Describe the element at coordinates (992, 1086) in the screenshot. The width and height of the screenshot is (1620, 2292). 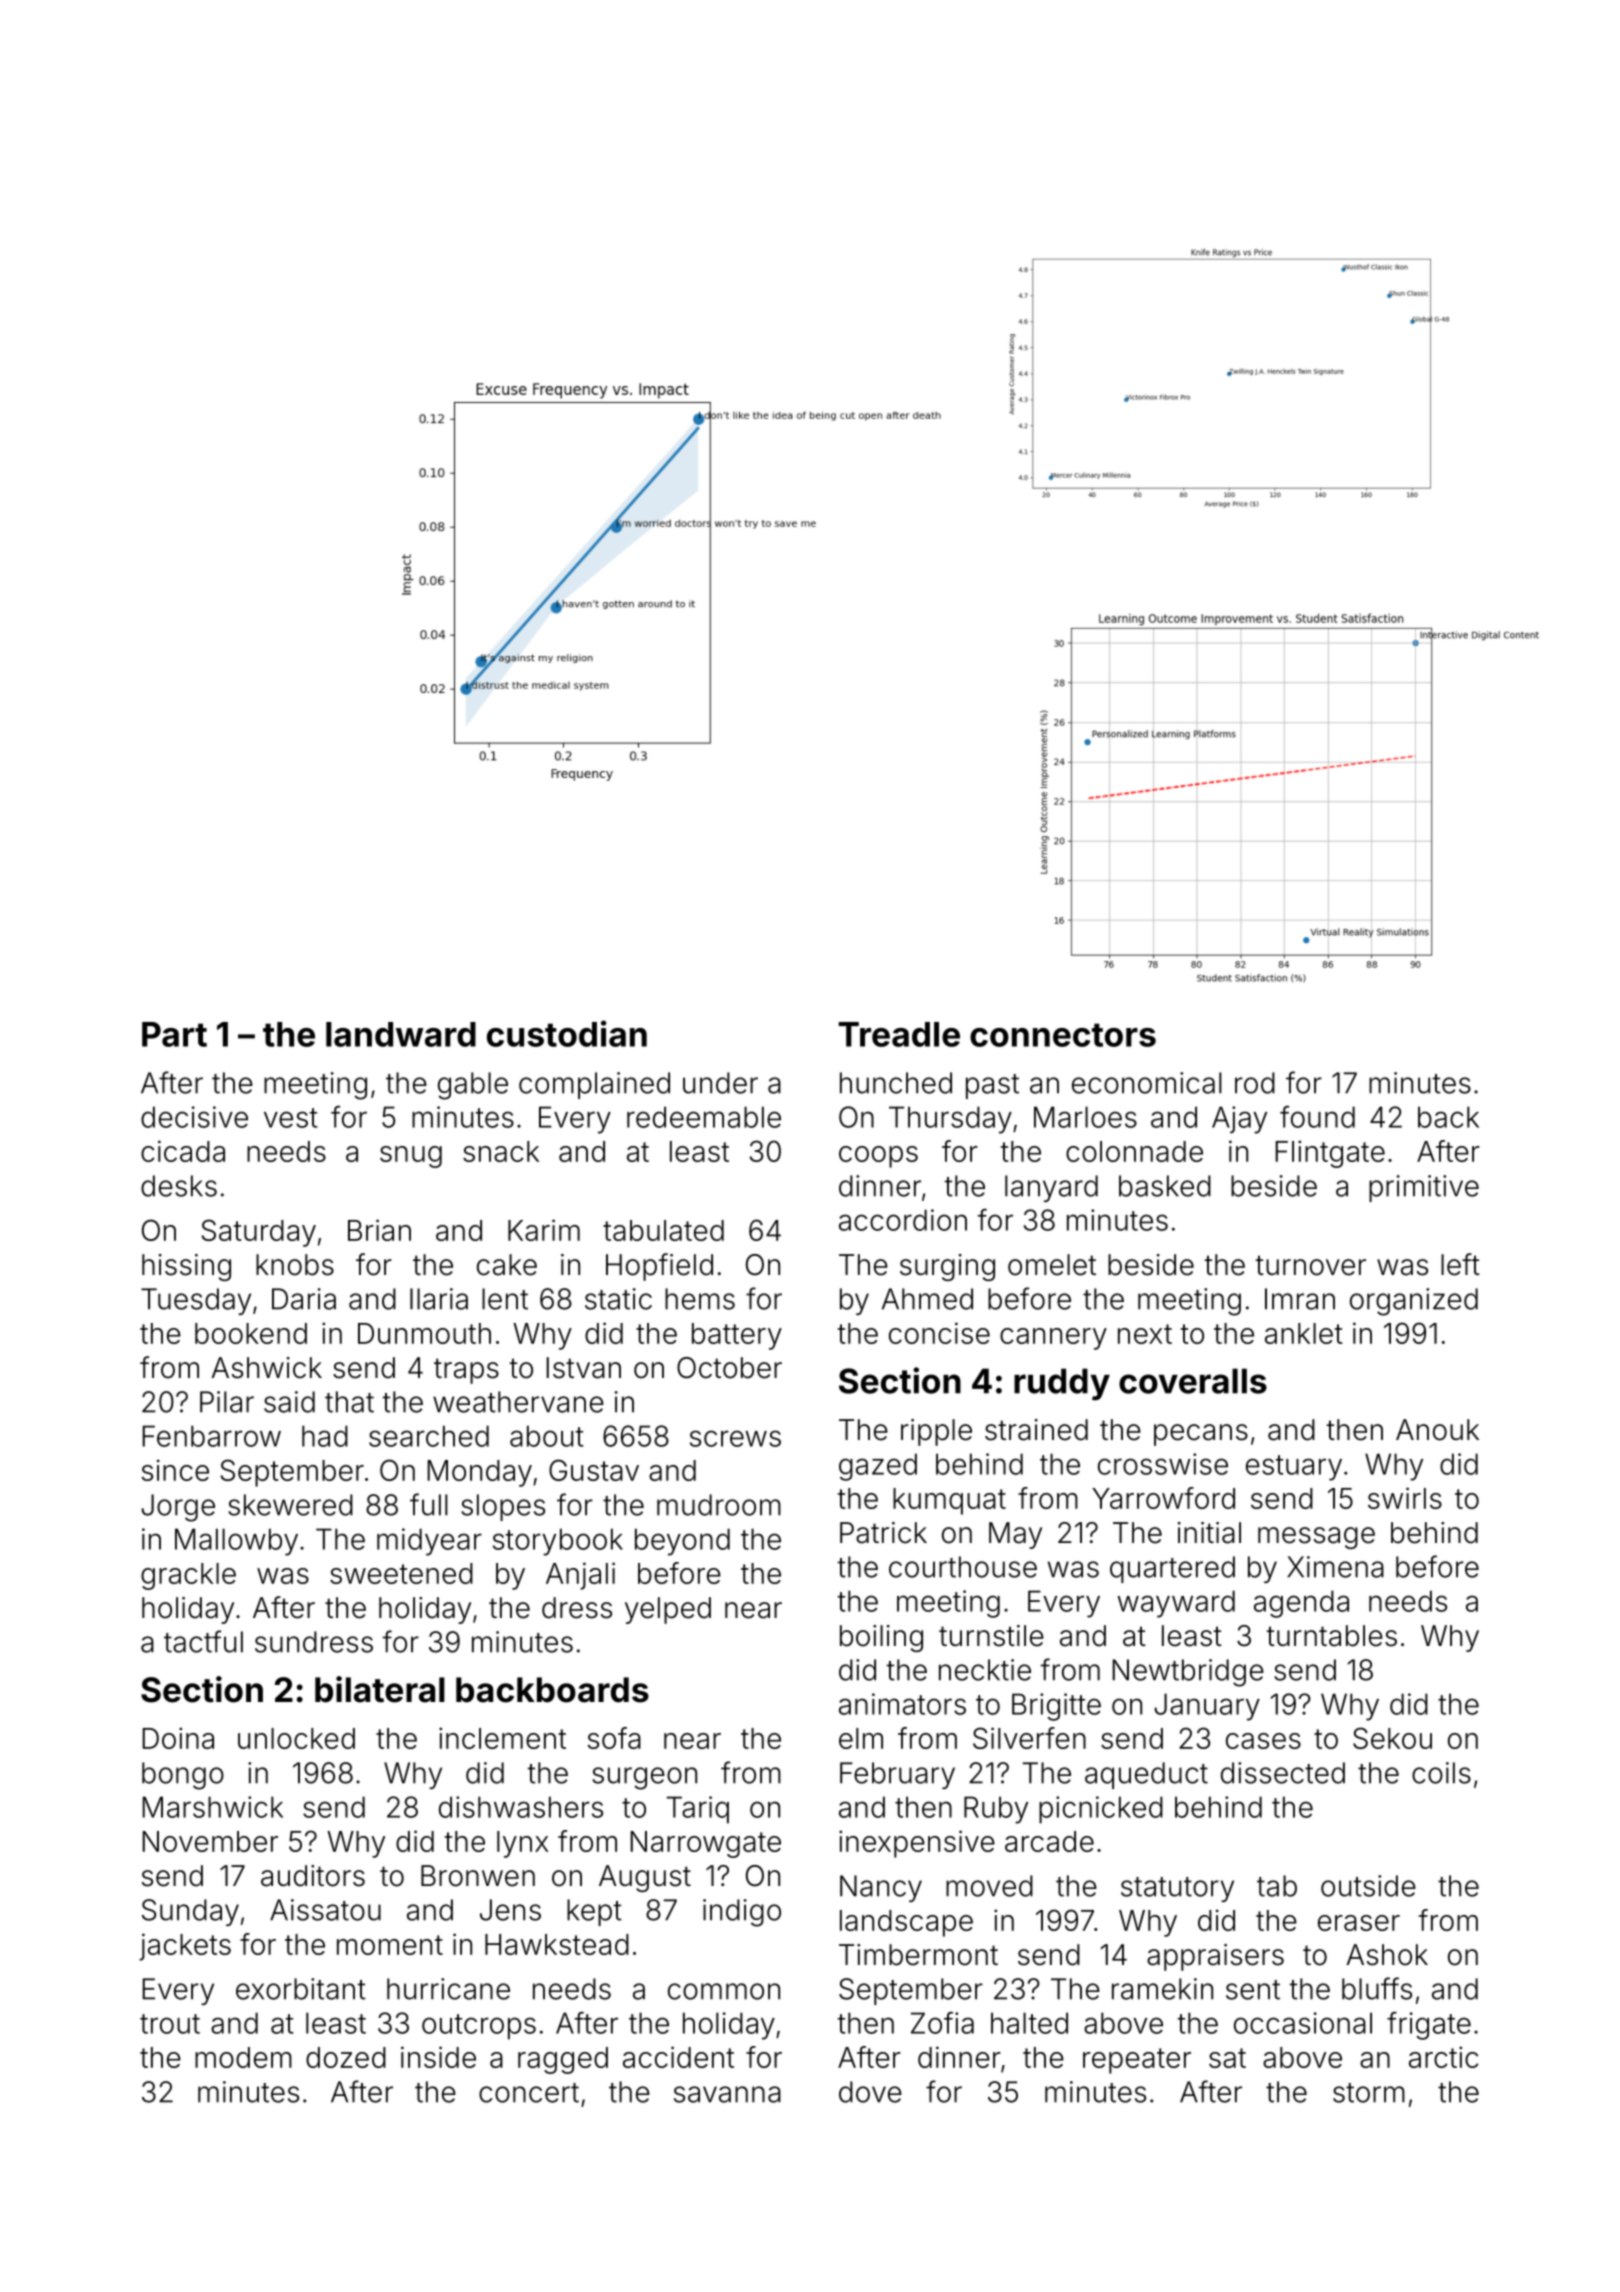
I see `past` at that location.
